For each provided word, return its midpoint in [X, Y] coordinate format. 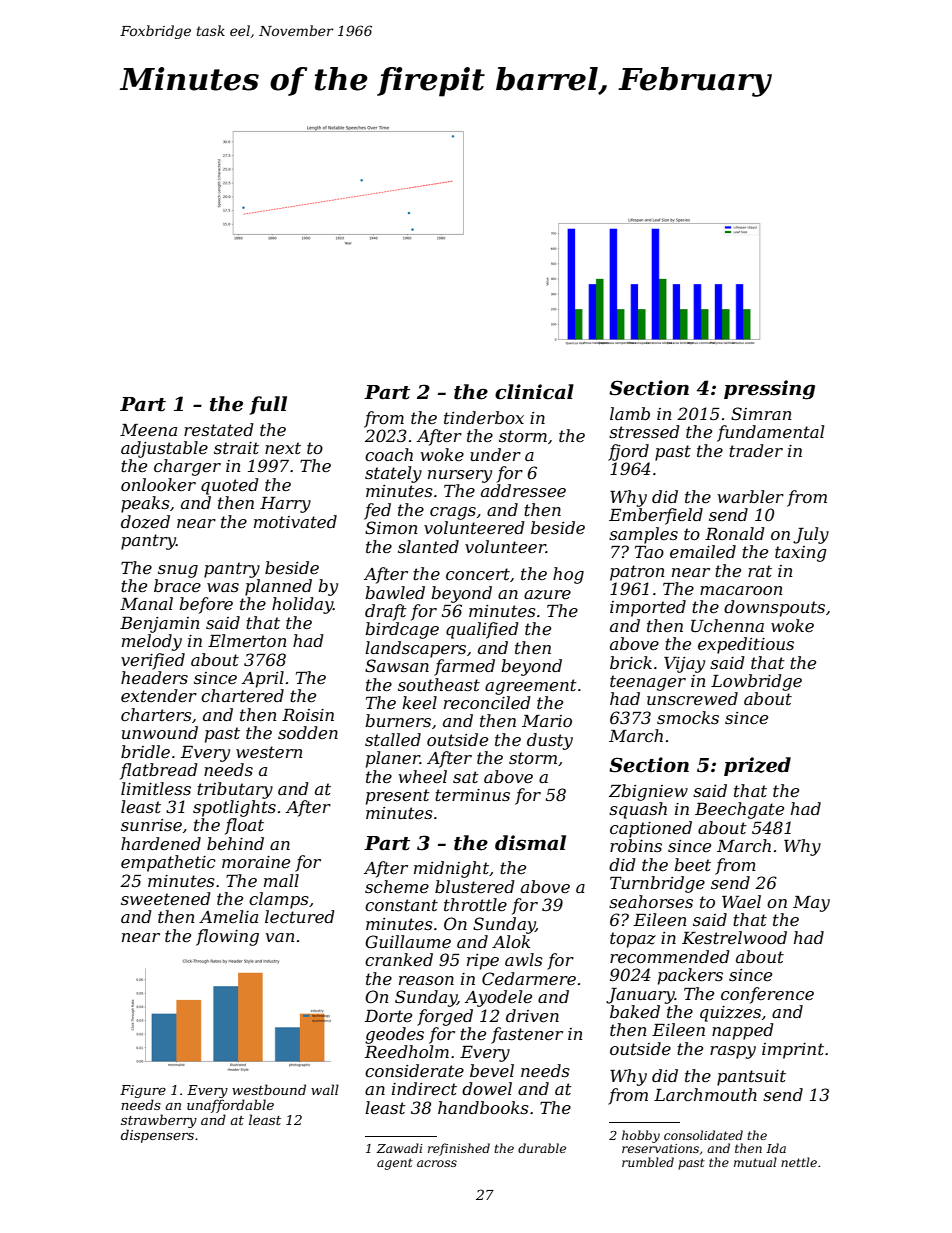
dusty [550, 741]
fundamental [770, 433]
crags [453, 513]
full [268, 405]
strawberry [159, 1121]
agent [395, 1164]
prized [757, 766]
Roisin [308, 715]
